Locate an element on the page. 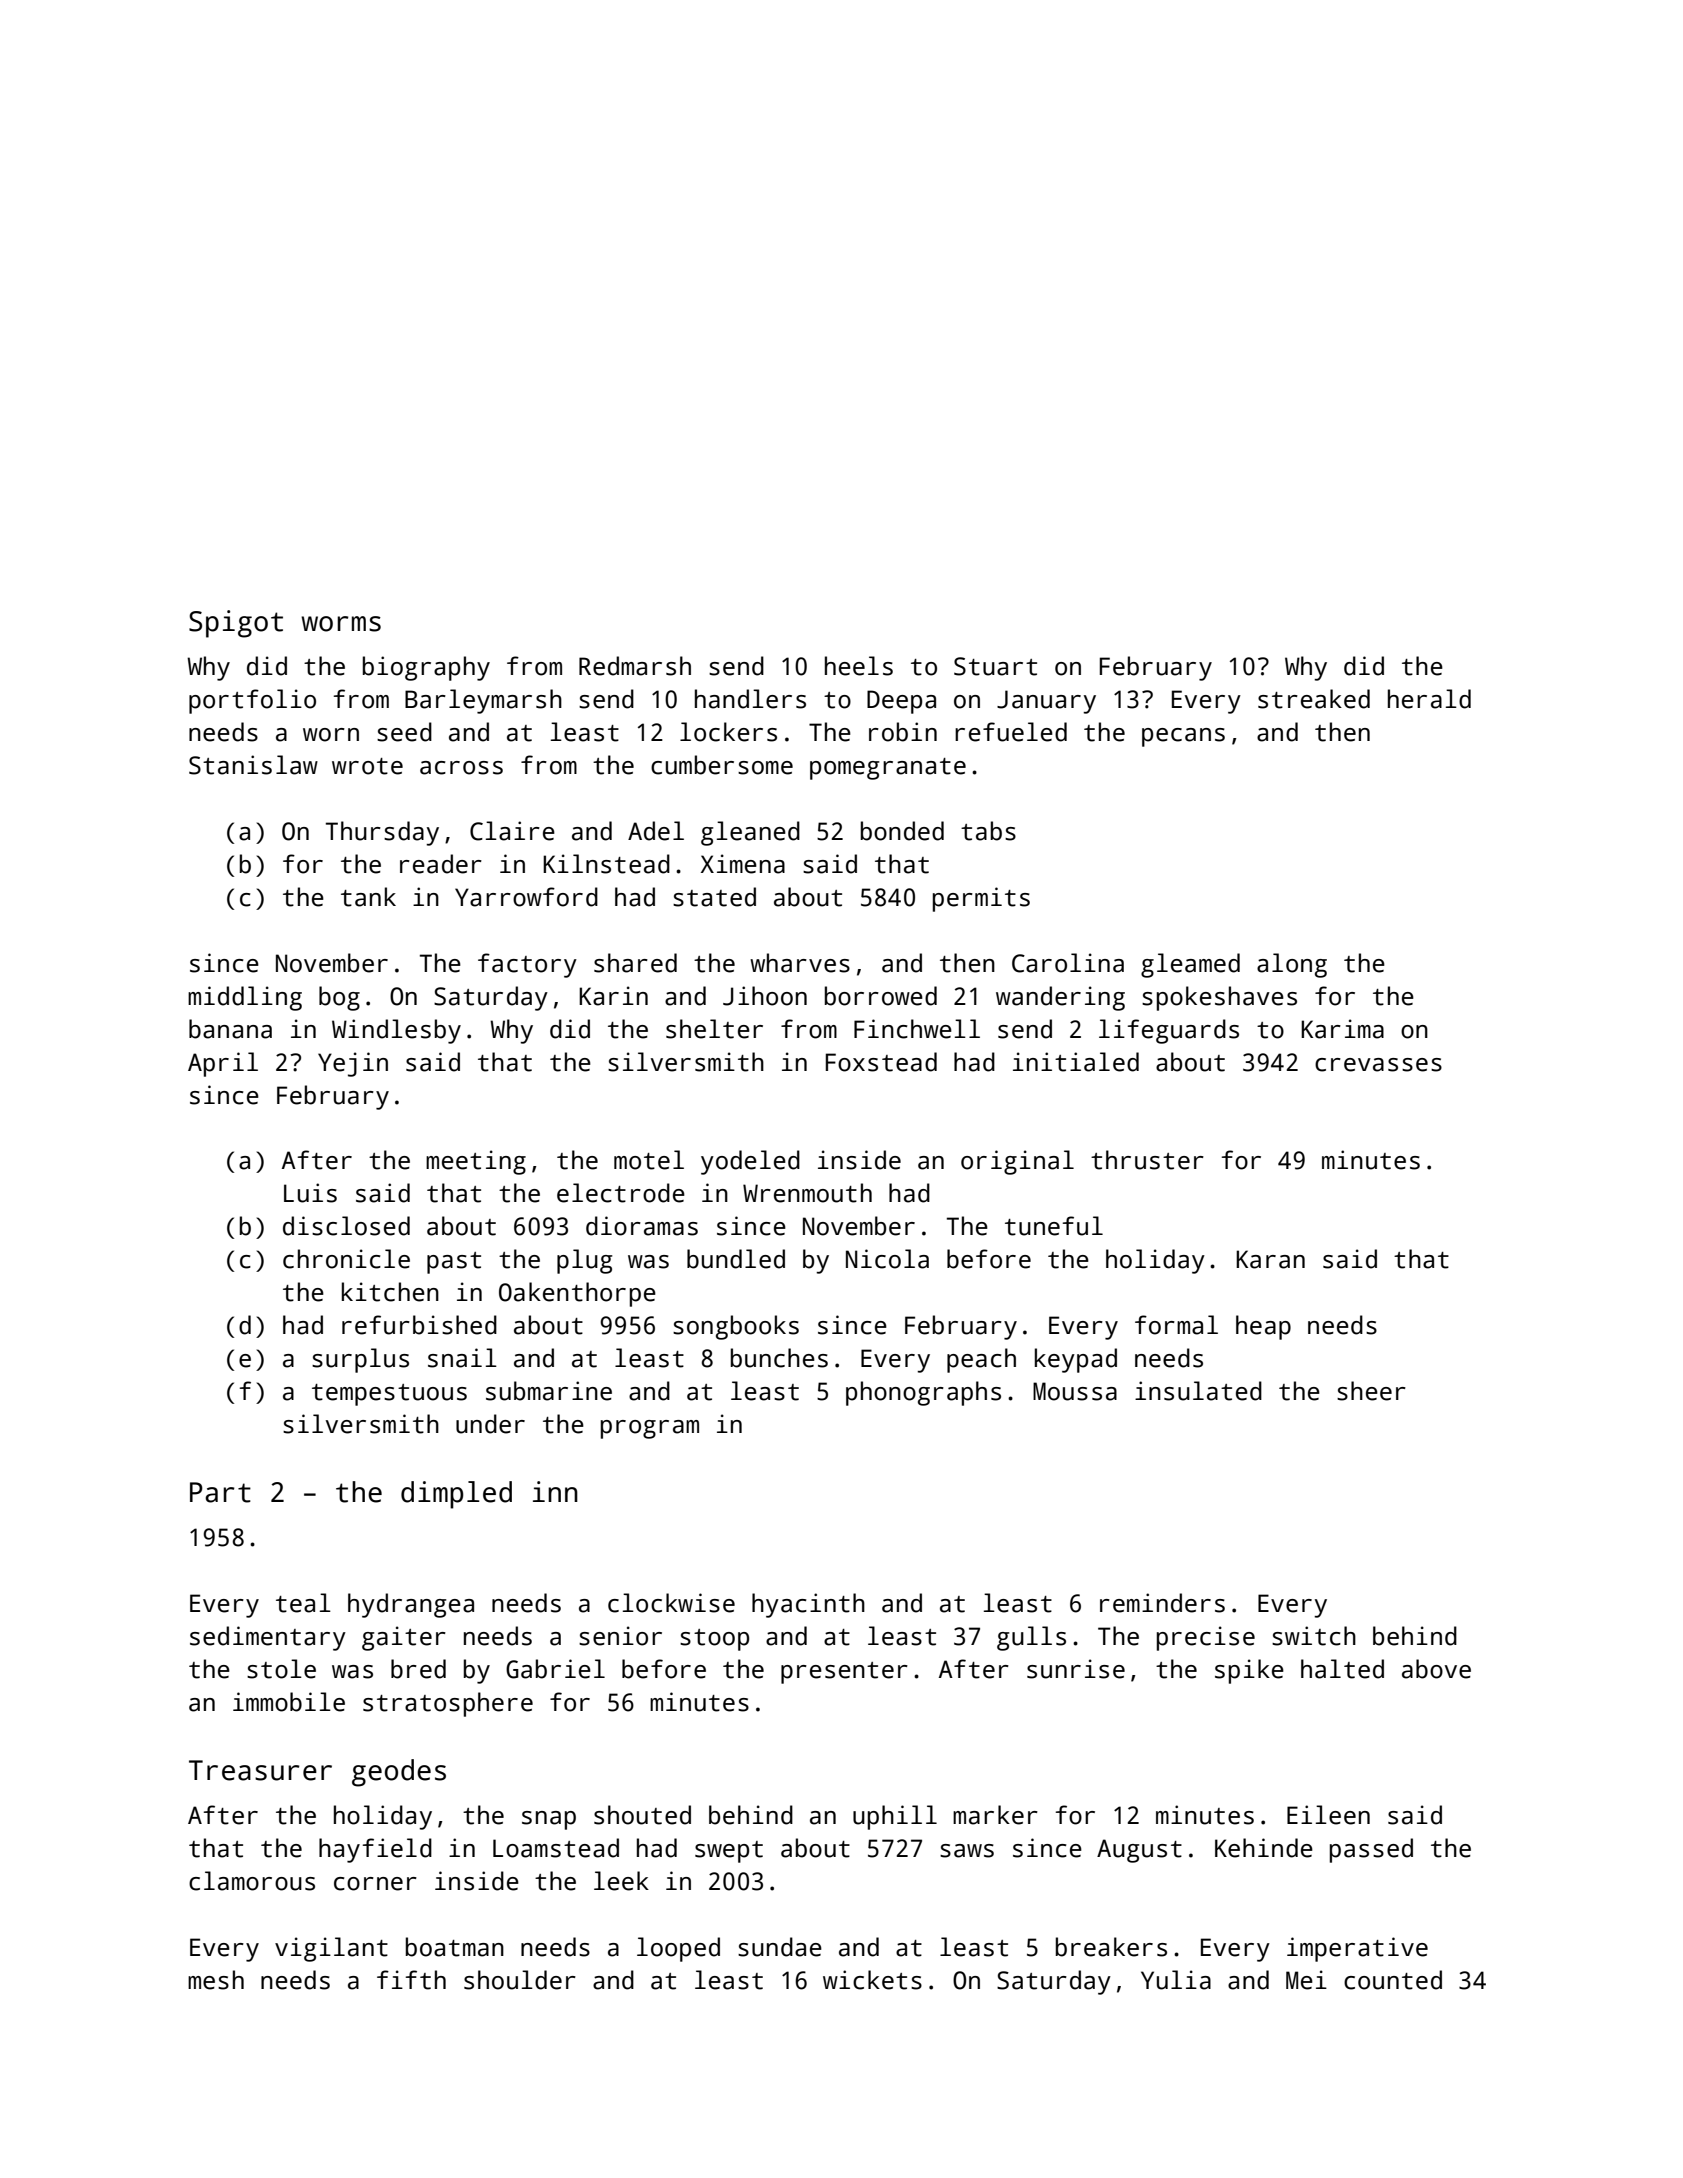  surplus is located at coordinates (360, 1360).
